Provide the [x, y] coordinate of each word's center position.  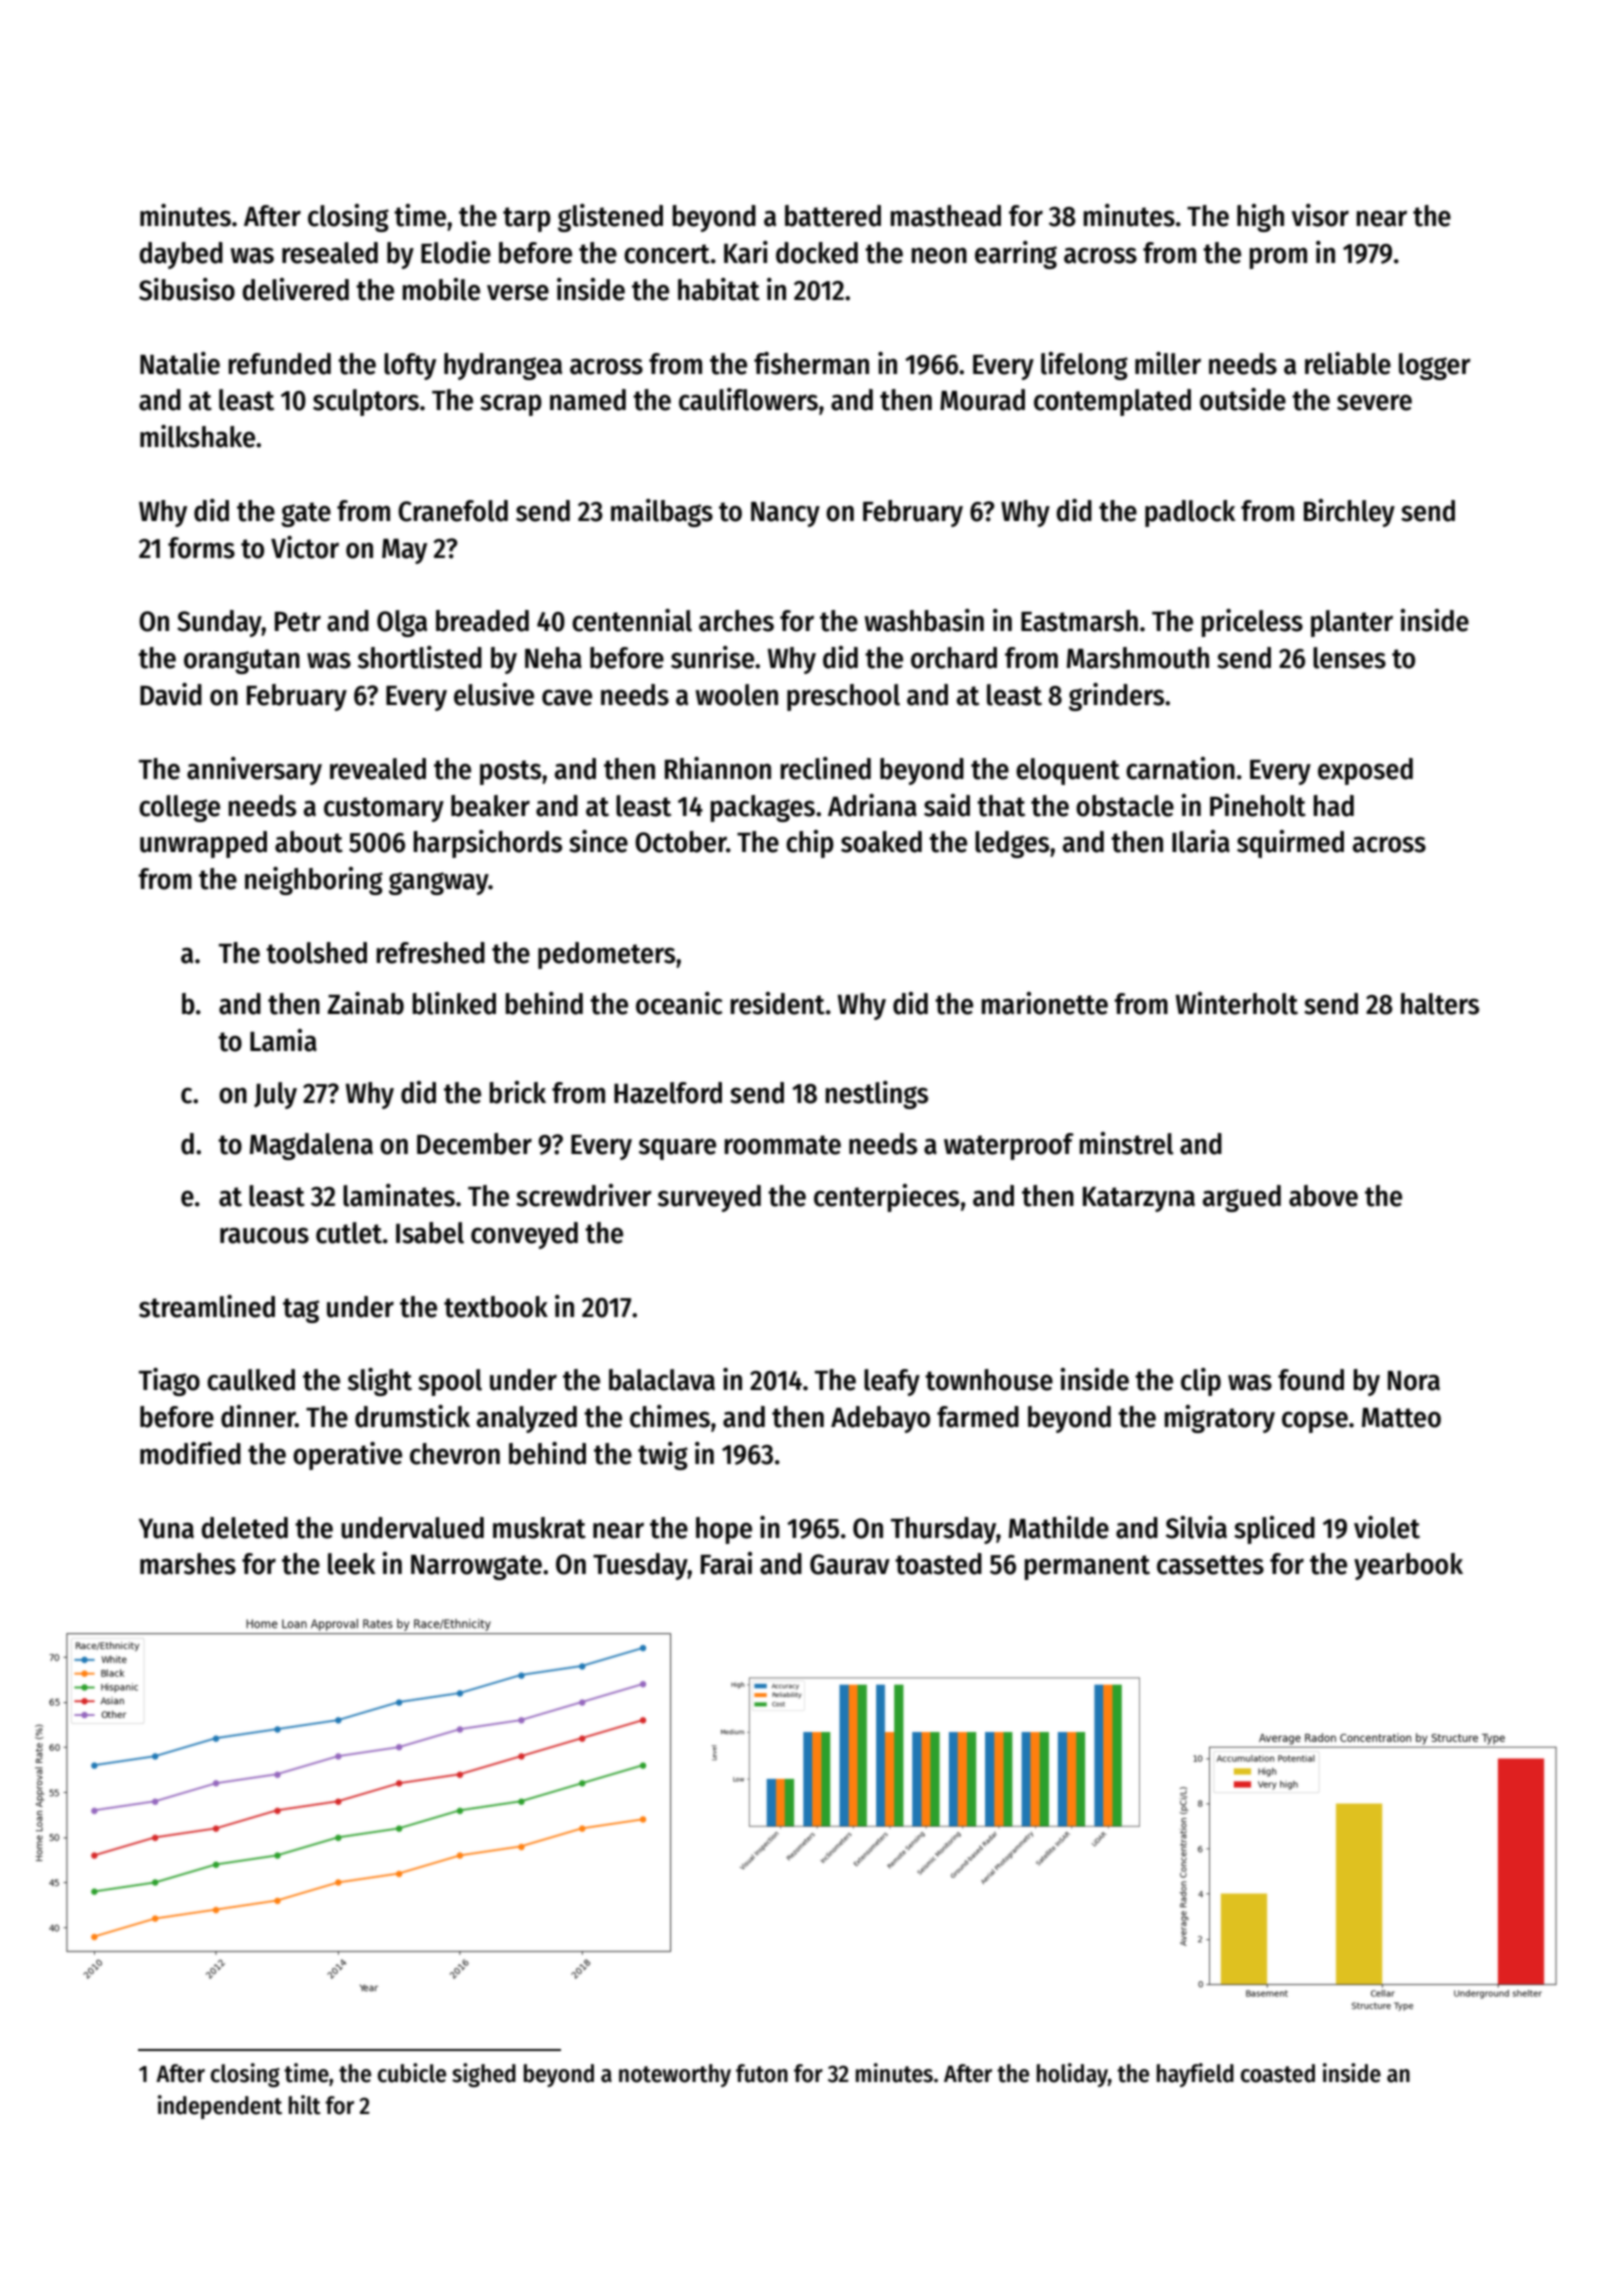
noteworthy [675, 2075]
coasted [1278, 2073]
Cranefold [453, 511]
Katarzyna [1139, 1199]
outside [1243, 399]
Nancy [785, 514]
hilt [305, 2105]
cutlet [349, 1233]
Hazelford [668, 1093]
